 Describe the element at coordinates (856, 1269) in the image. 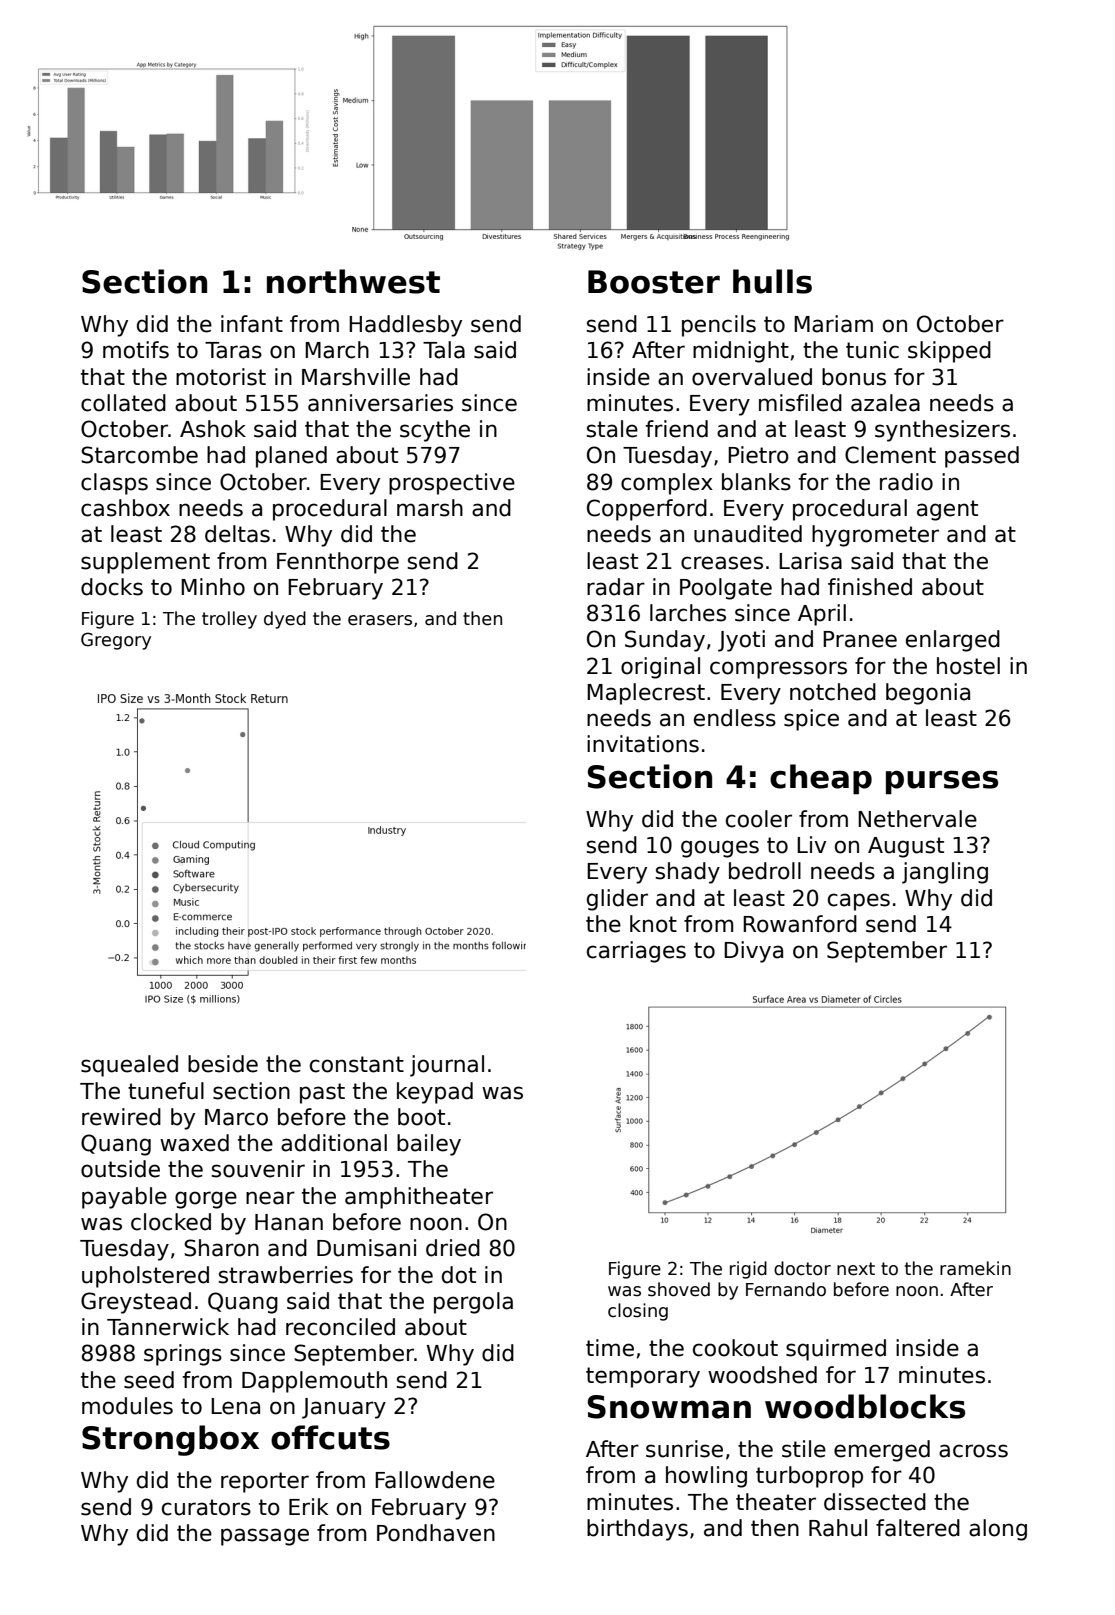

I see `next` at that location.
